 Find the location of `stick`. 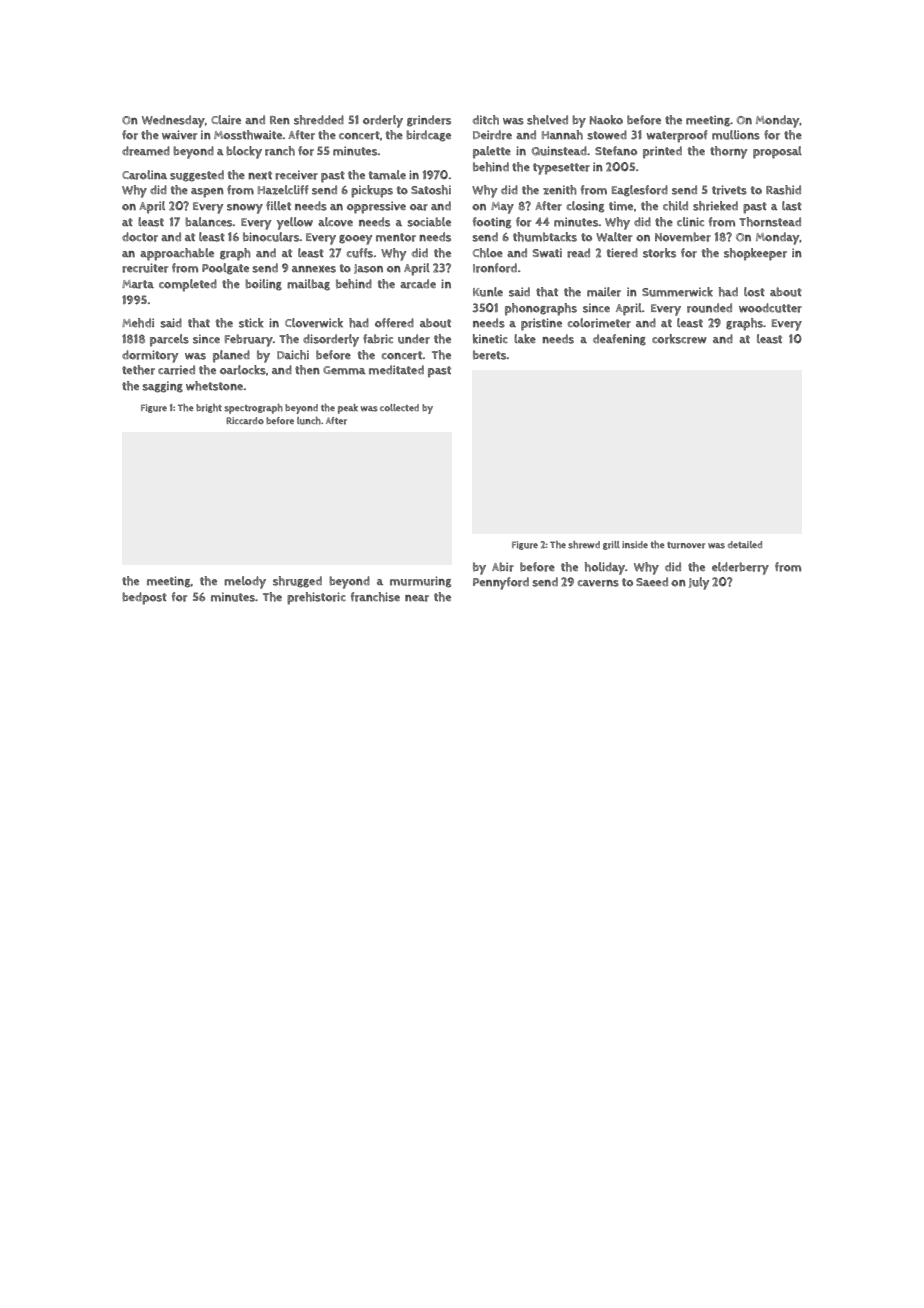

stick is located at coordinates (251, 323).
